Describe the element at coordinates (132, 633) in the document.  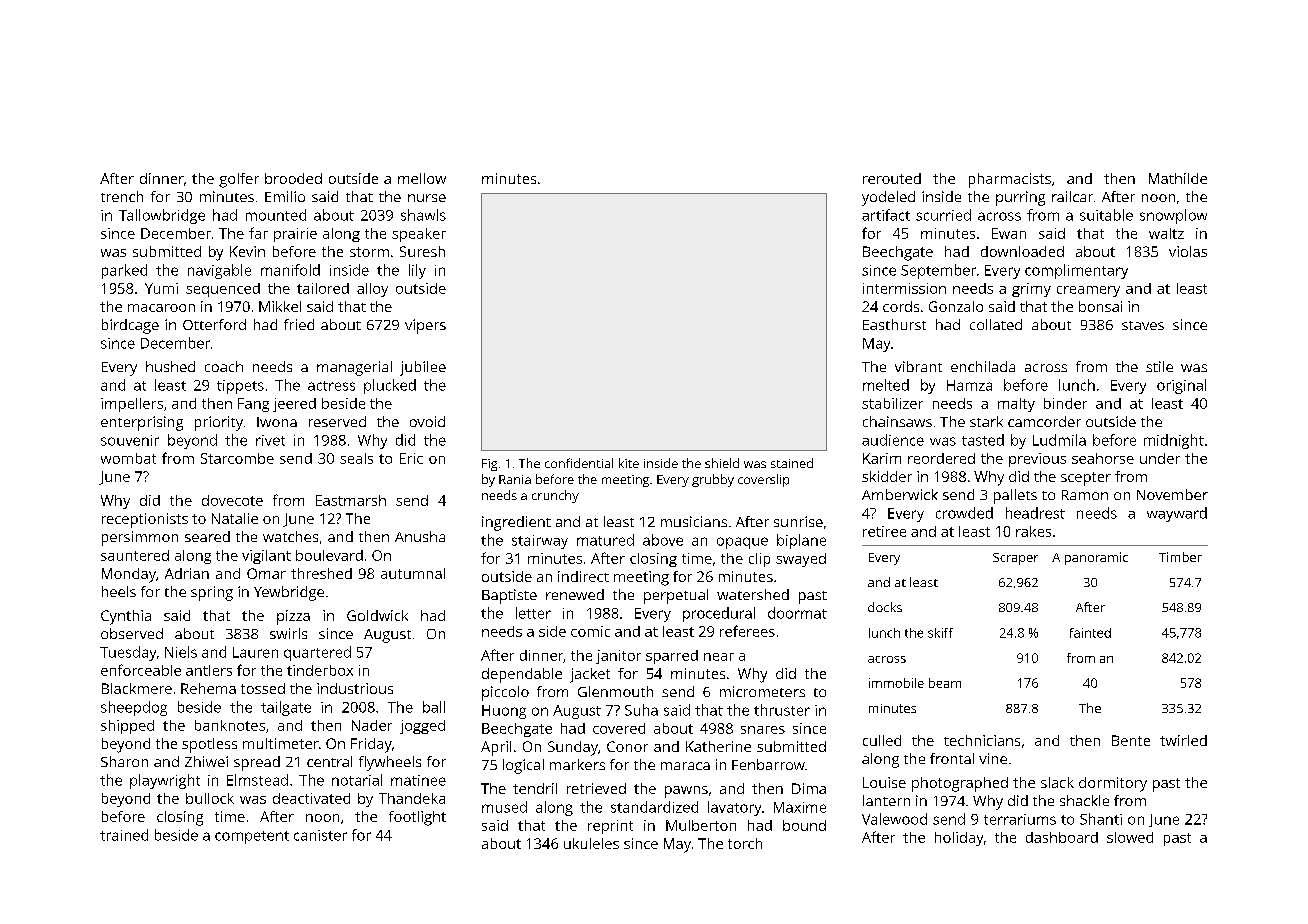
I see `observed` at that location.
